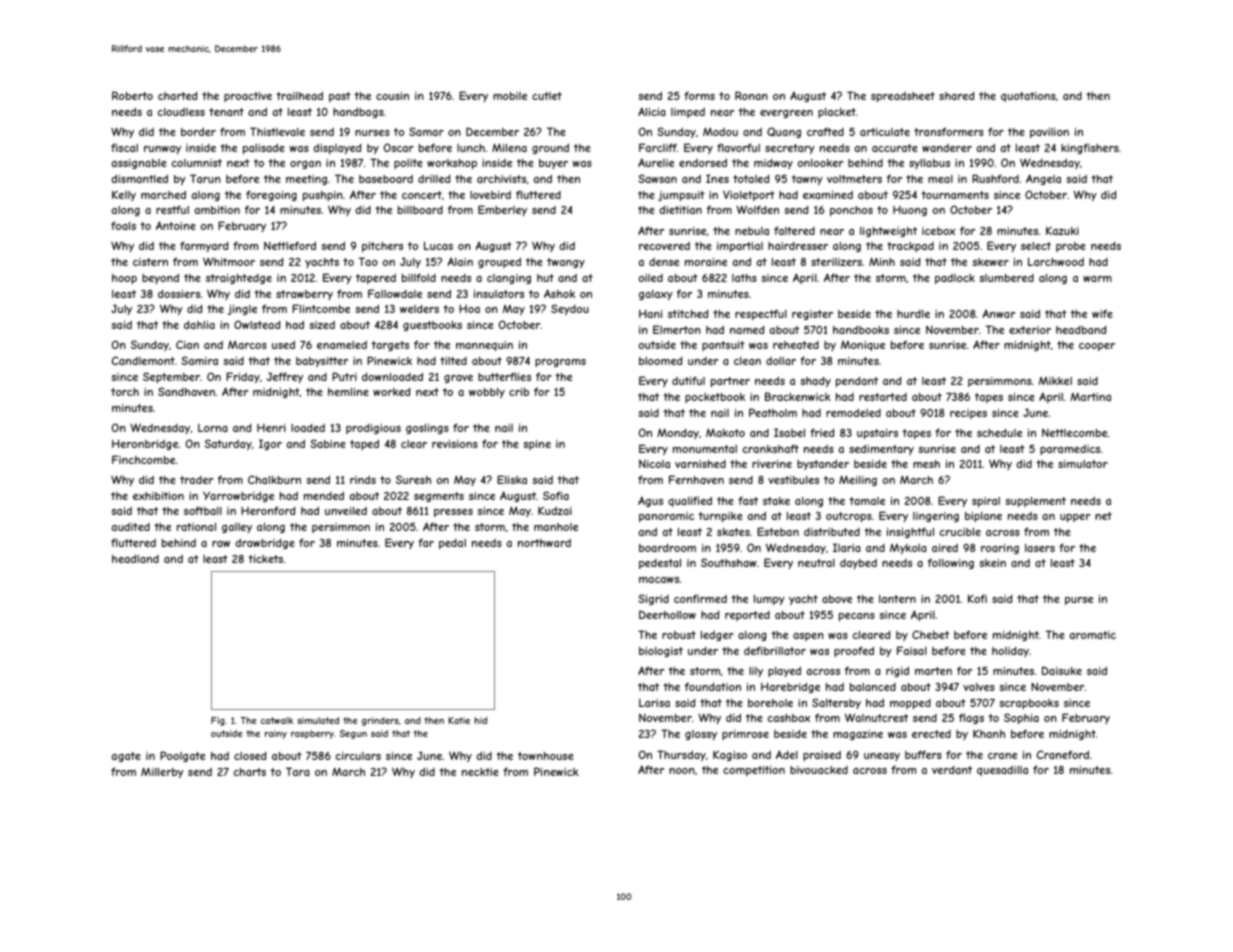  I want to click on closed, so click(250, 756).
